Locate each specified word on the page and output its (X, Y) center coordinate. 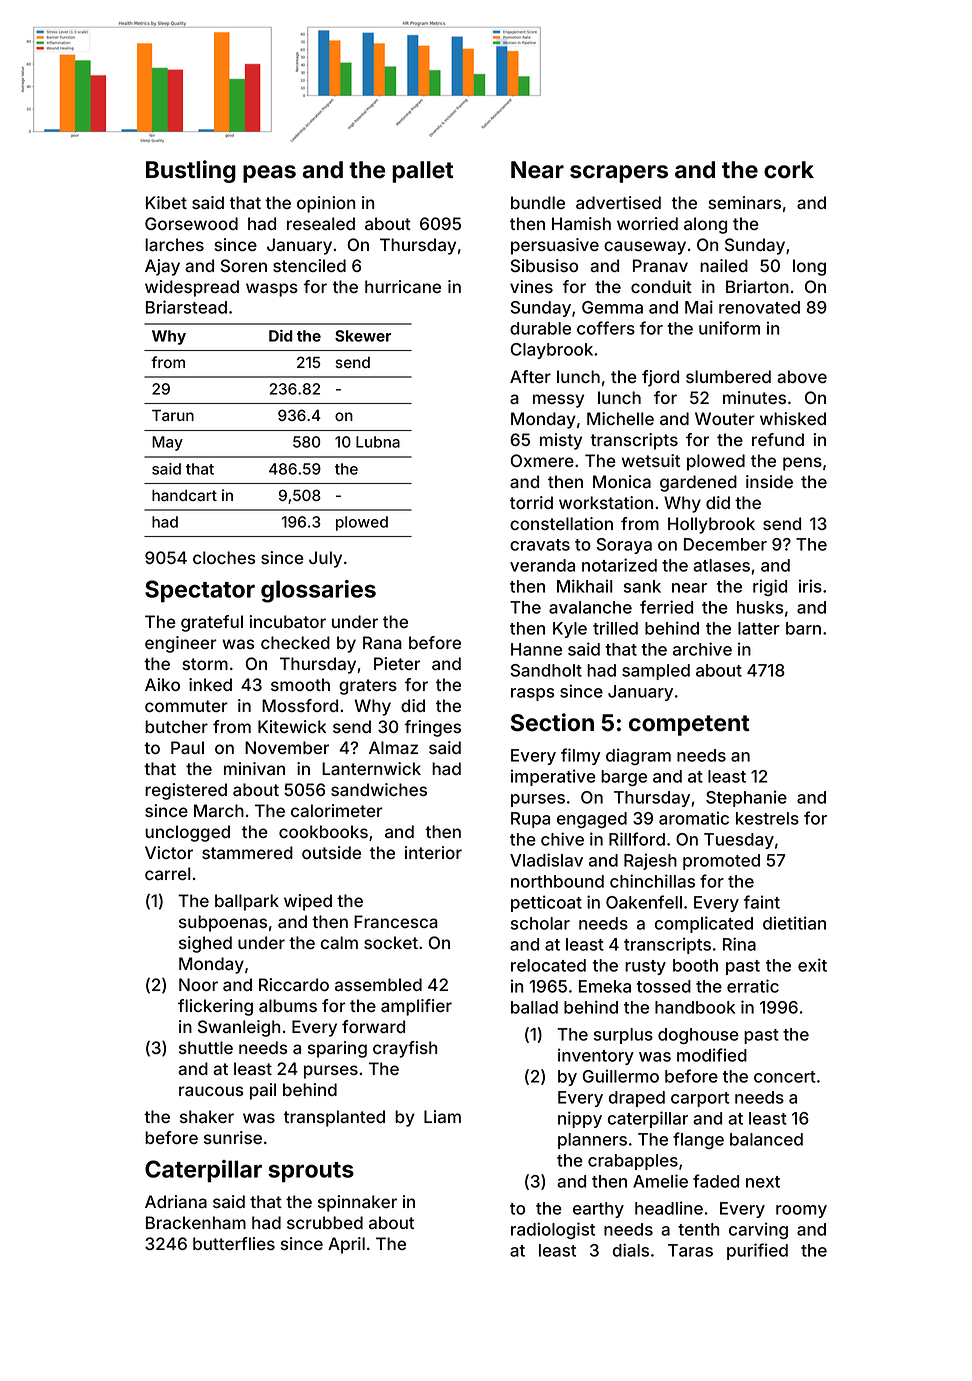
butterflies (234, 1243)
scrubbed (325, 1222)
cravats (540, 545)
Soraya (624, 546)
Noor (198, 984)
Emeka (605, 986)
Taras (690, 1250)
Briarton (757, 286)
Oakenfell (644, 902)
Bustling (191, 171)
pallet (423, 172)
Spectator (200, 591)
